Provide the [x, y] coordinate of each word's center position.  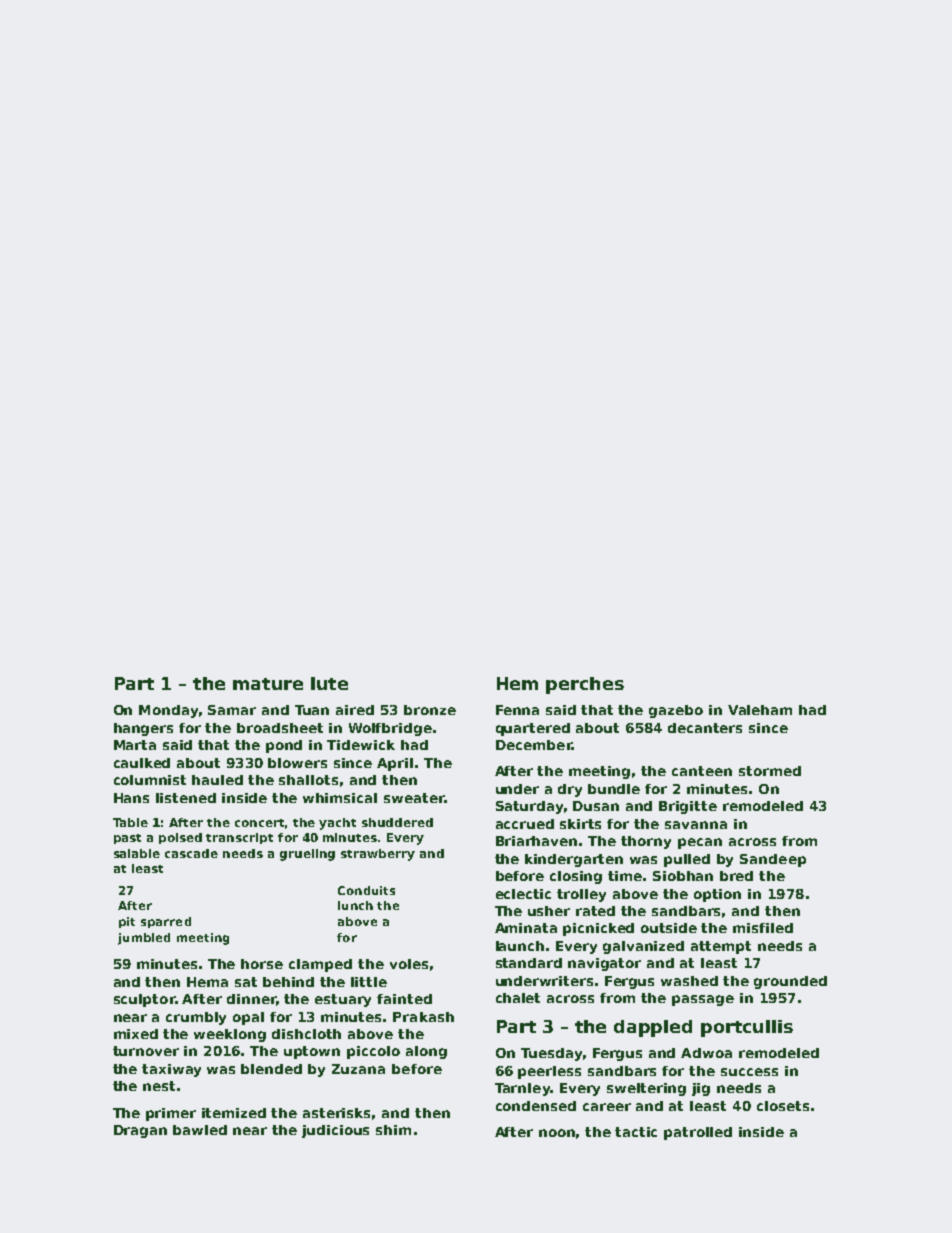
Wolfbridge [390, 729]
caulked [142, 763]
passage [703, 1000]
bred [736, 876]
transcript [239, 838]
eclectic [523, 894]
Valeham [760, 710]
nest [159, 1086]
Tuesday [551, 1054]
